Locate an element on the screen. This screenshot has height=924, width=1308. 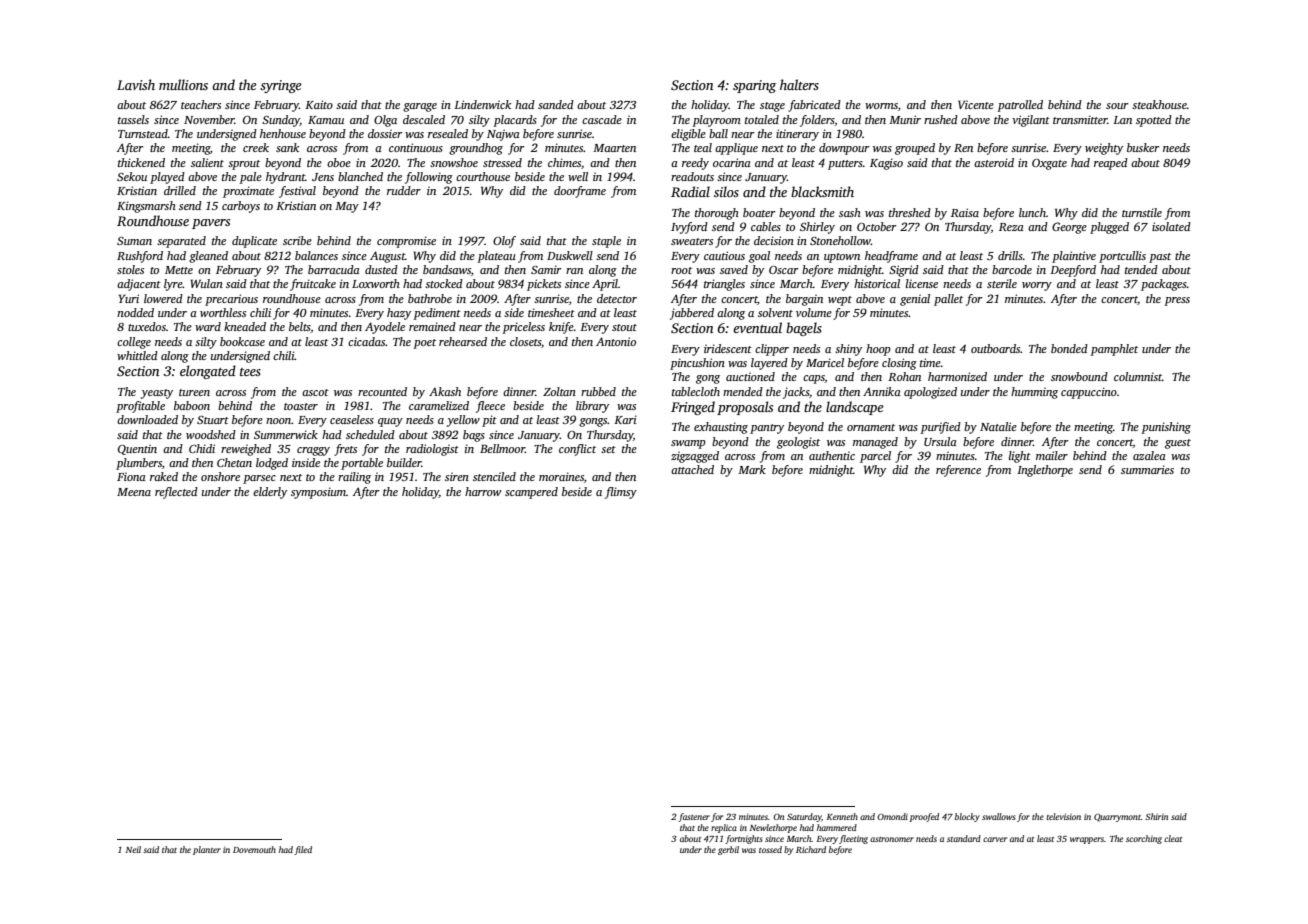
Mark is located at coordinates (752, 469).
